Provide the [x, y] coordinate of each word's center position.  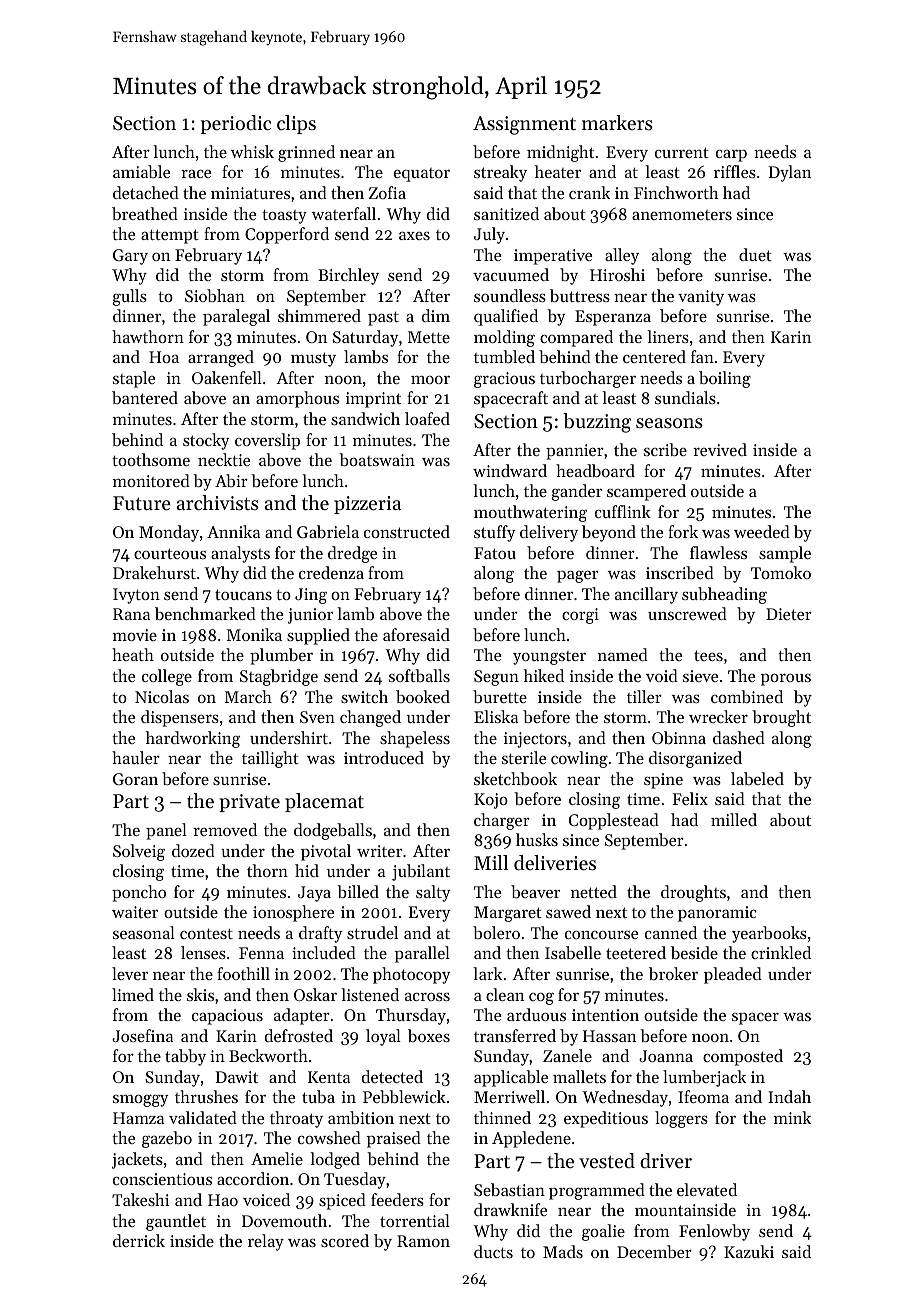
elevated [707, 1189]
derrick [139, 1240]
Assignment [524, 125]
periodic [236, 124]
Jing [311, 596]
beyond [609, 533]
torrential [415, 1220]
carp [731, 156]
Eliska [496, 716]
